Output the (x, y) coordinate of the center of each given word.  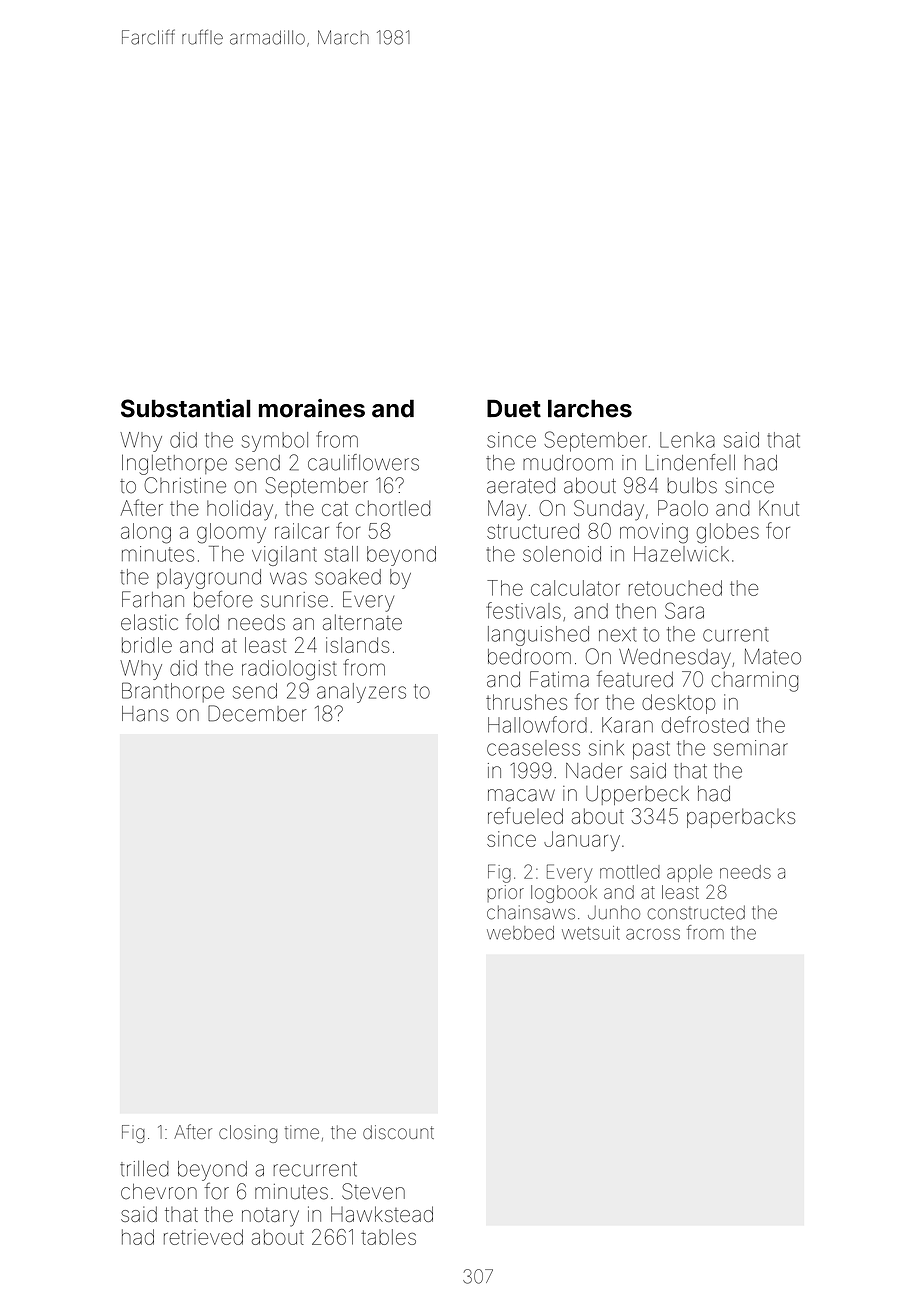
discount (398, 1132)
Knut (779, 508)
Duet (514, 408)
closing (248, 1134)
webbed (520, 933)
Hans (145, 714)
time (302, 1132)
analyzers (361, 693)
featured (635, 679)
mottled (630, 872)
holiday (240, 510)
